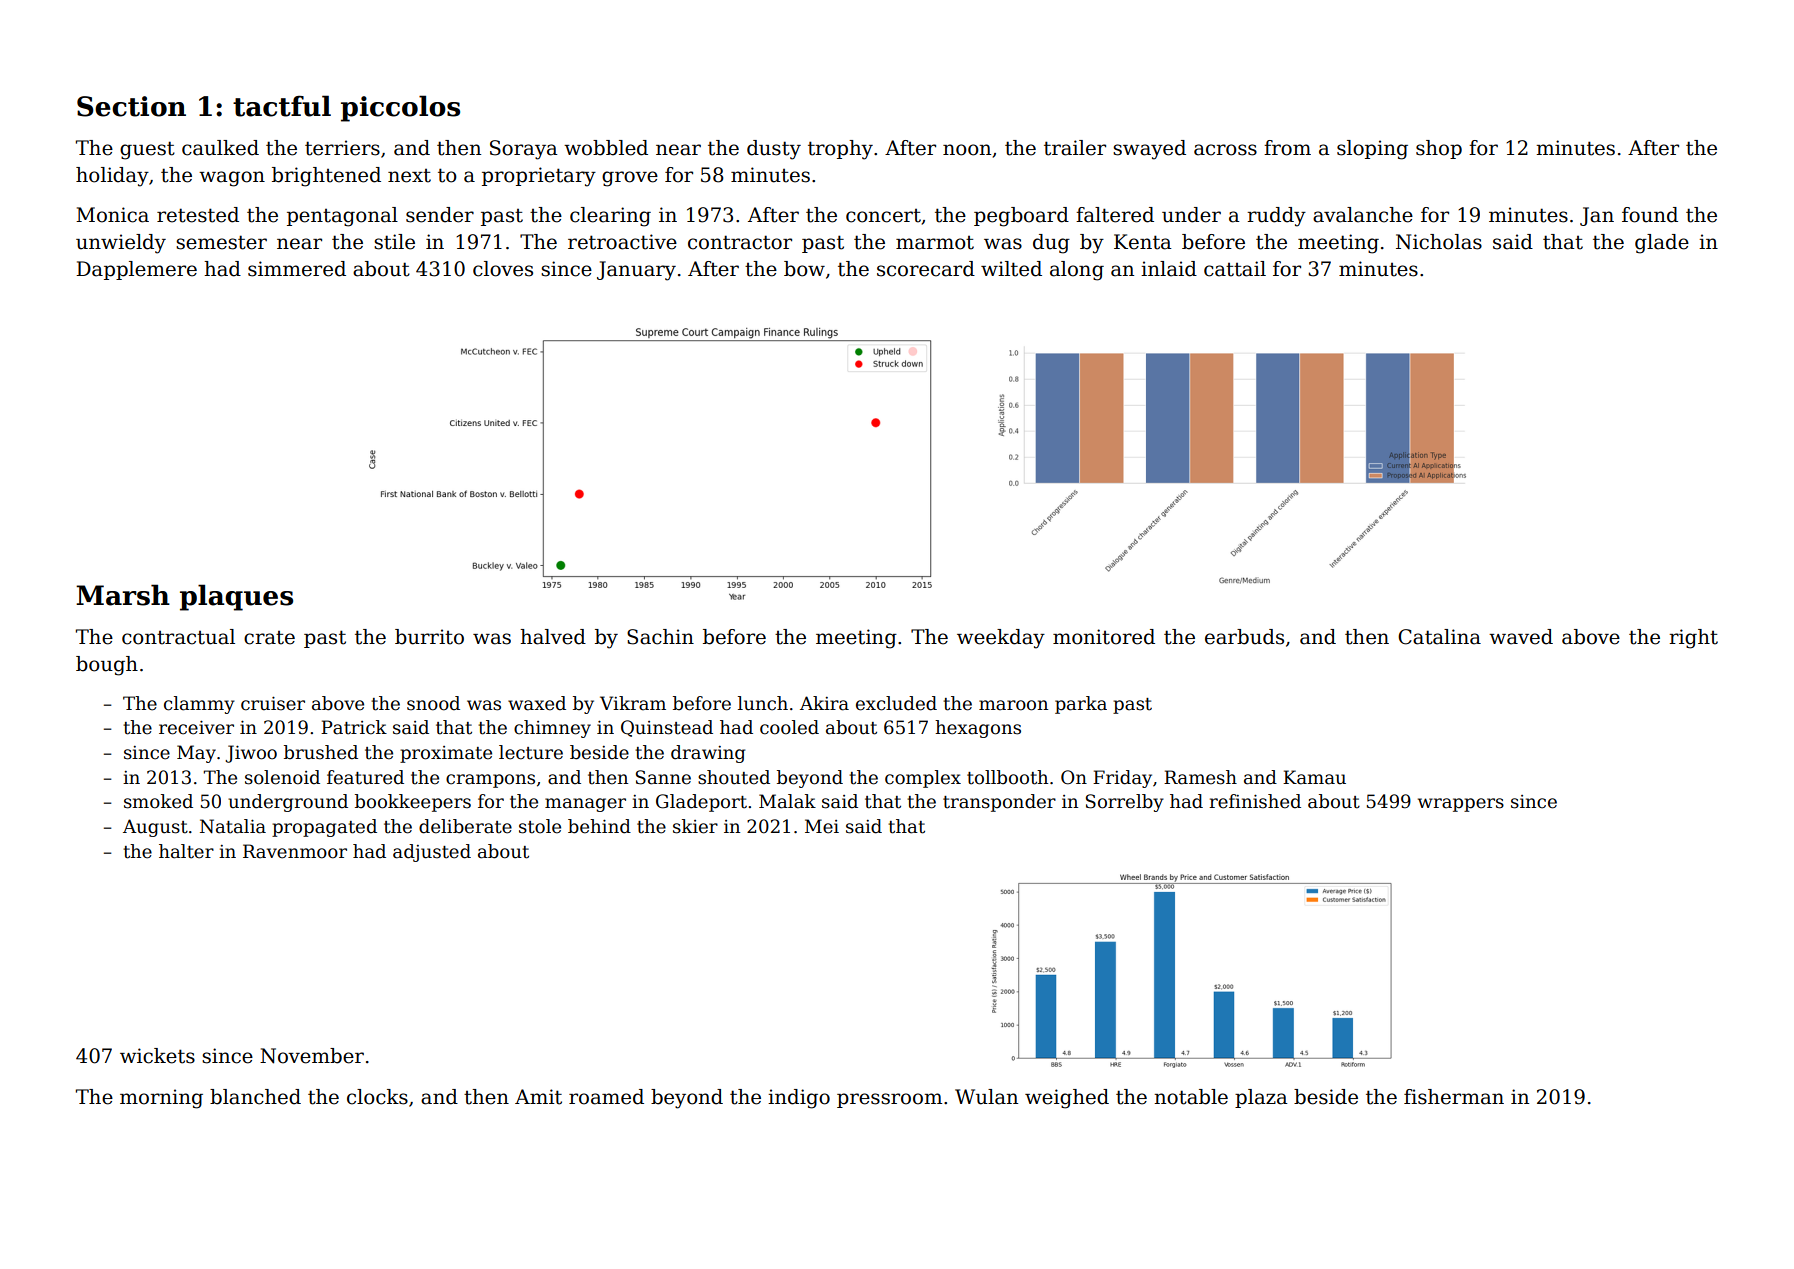 This screenshot has width=1794, height=1269. I want to click on tactful, so click(282, 106).
